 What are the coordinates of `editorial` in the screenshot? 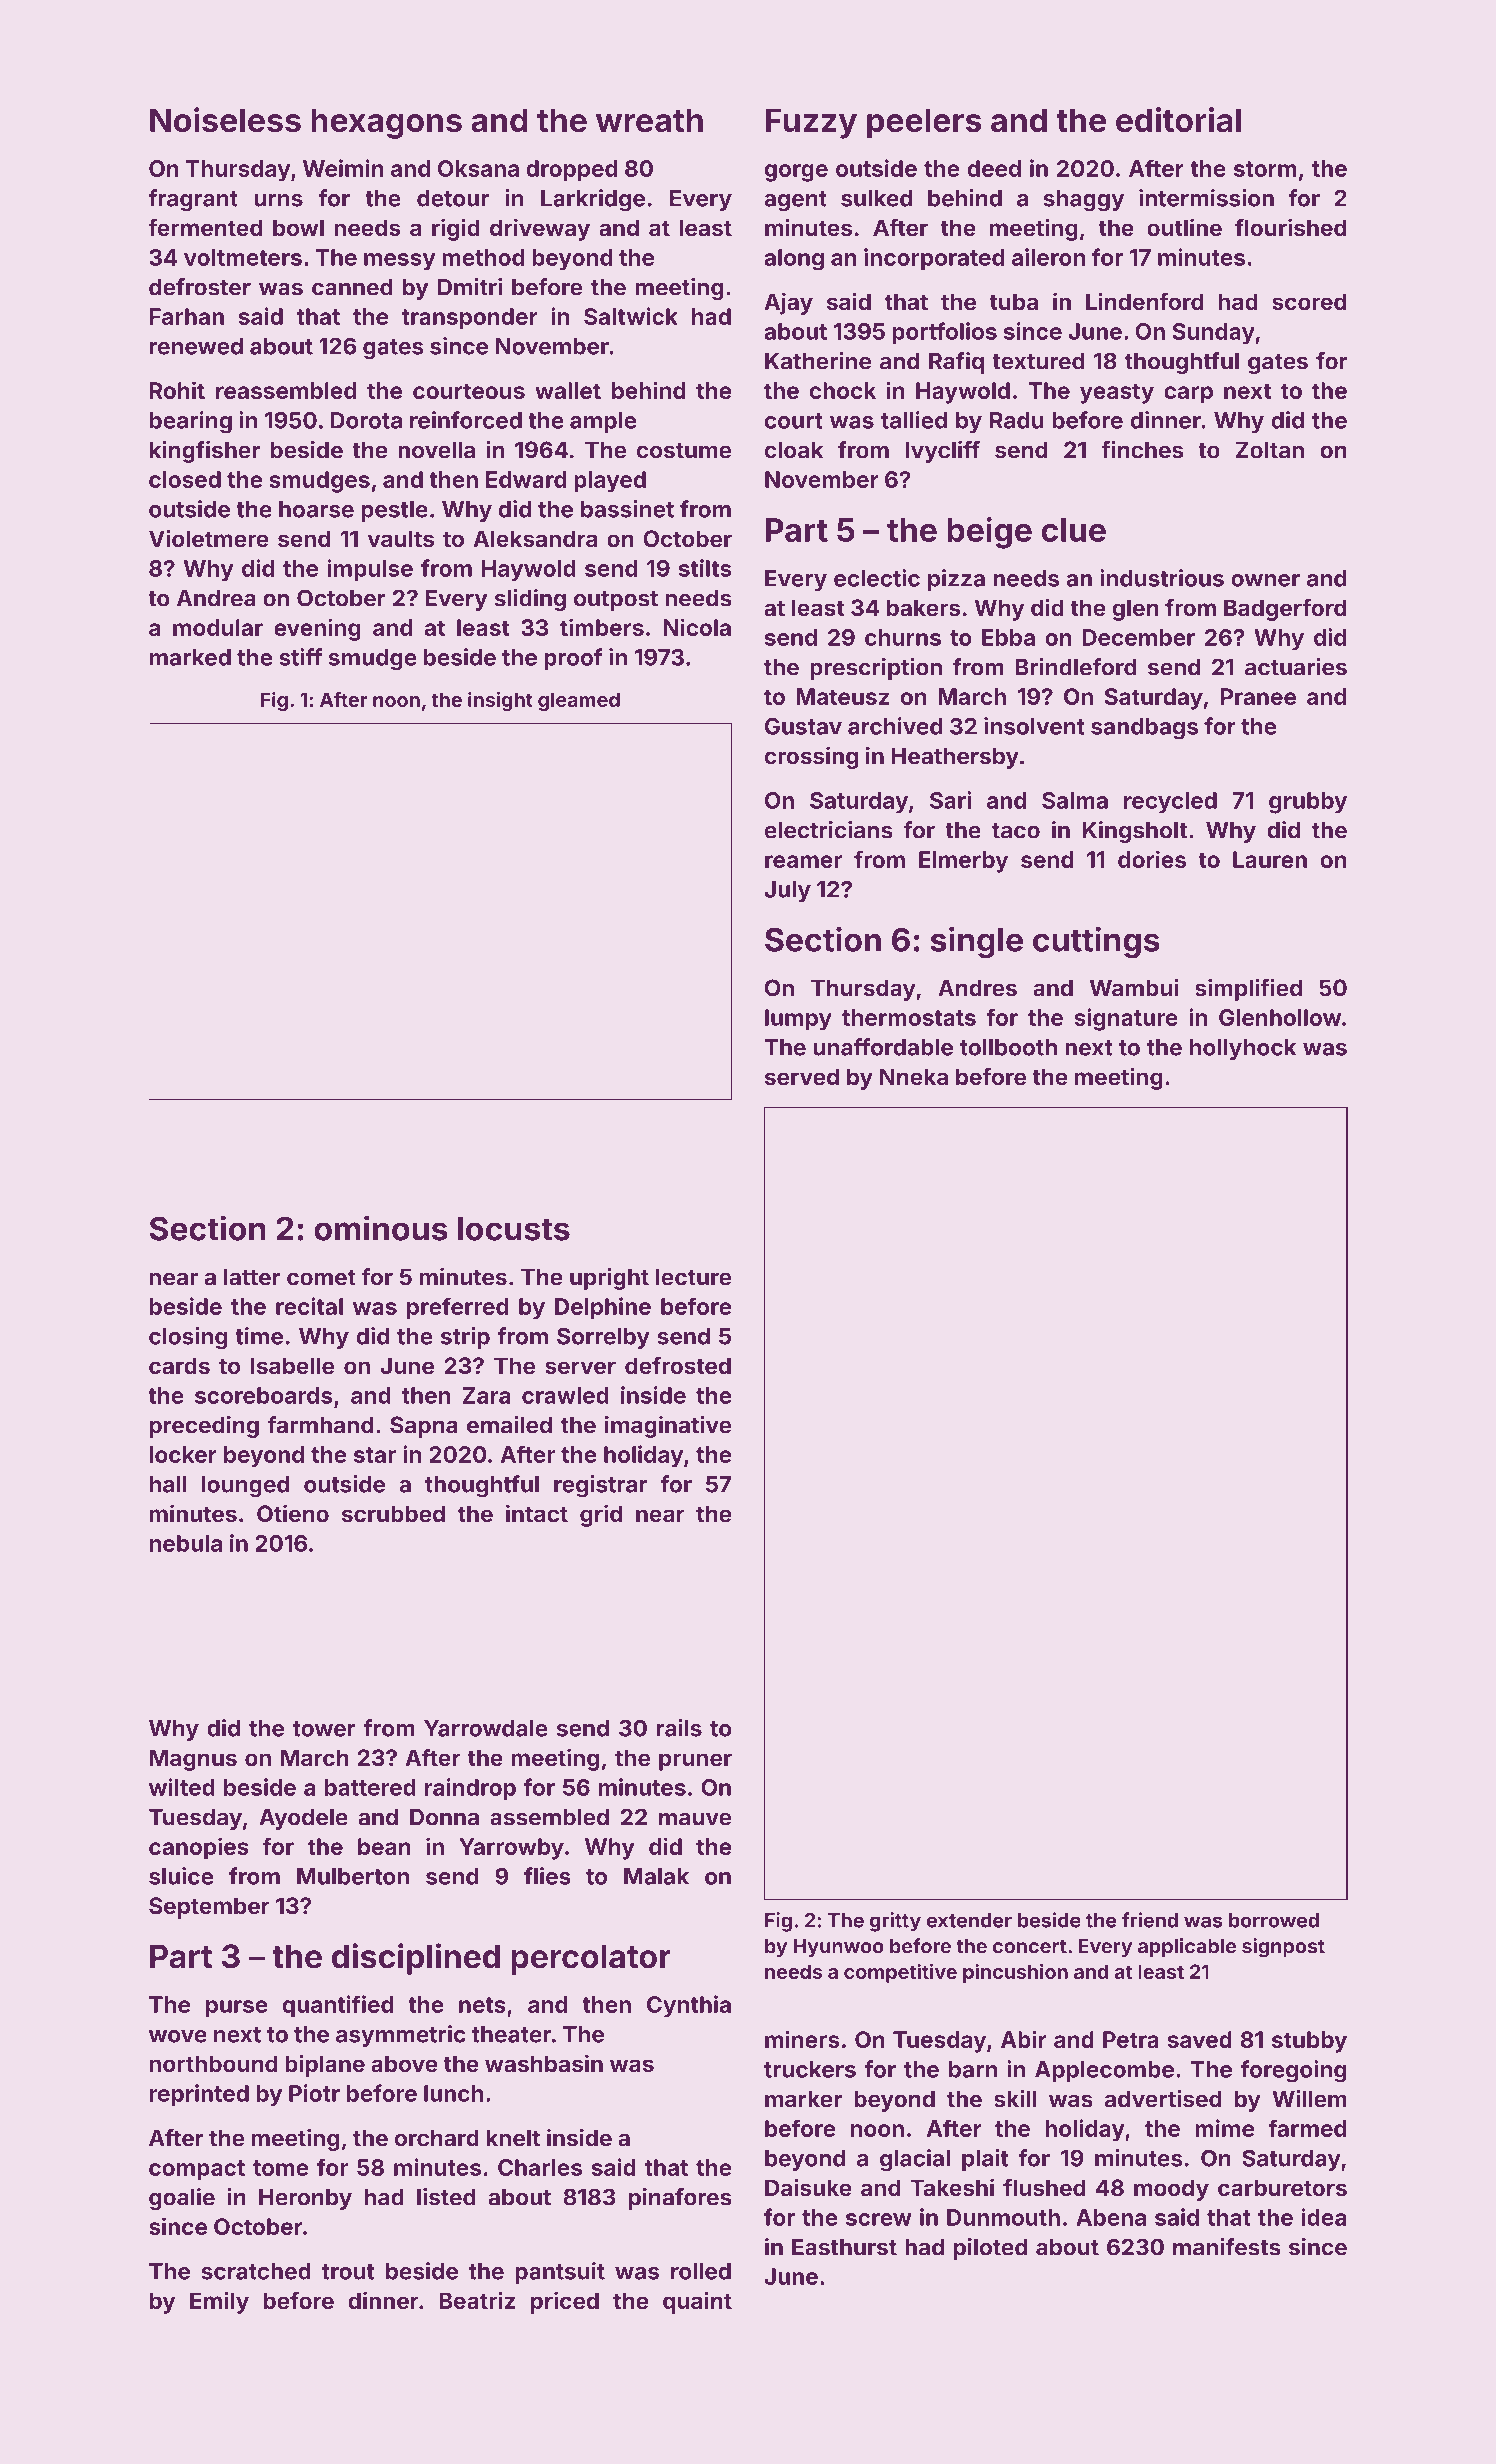 It's located at (1178, 119).
